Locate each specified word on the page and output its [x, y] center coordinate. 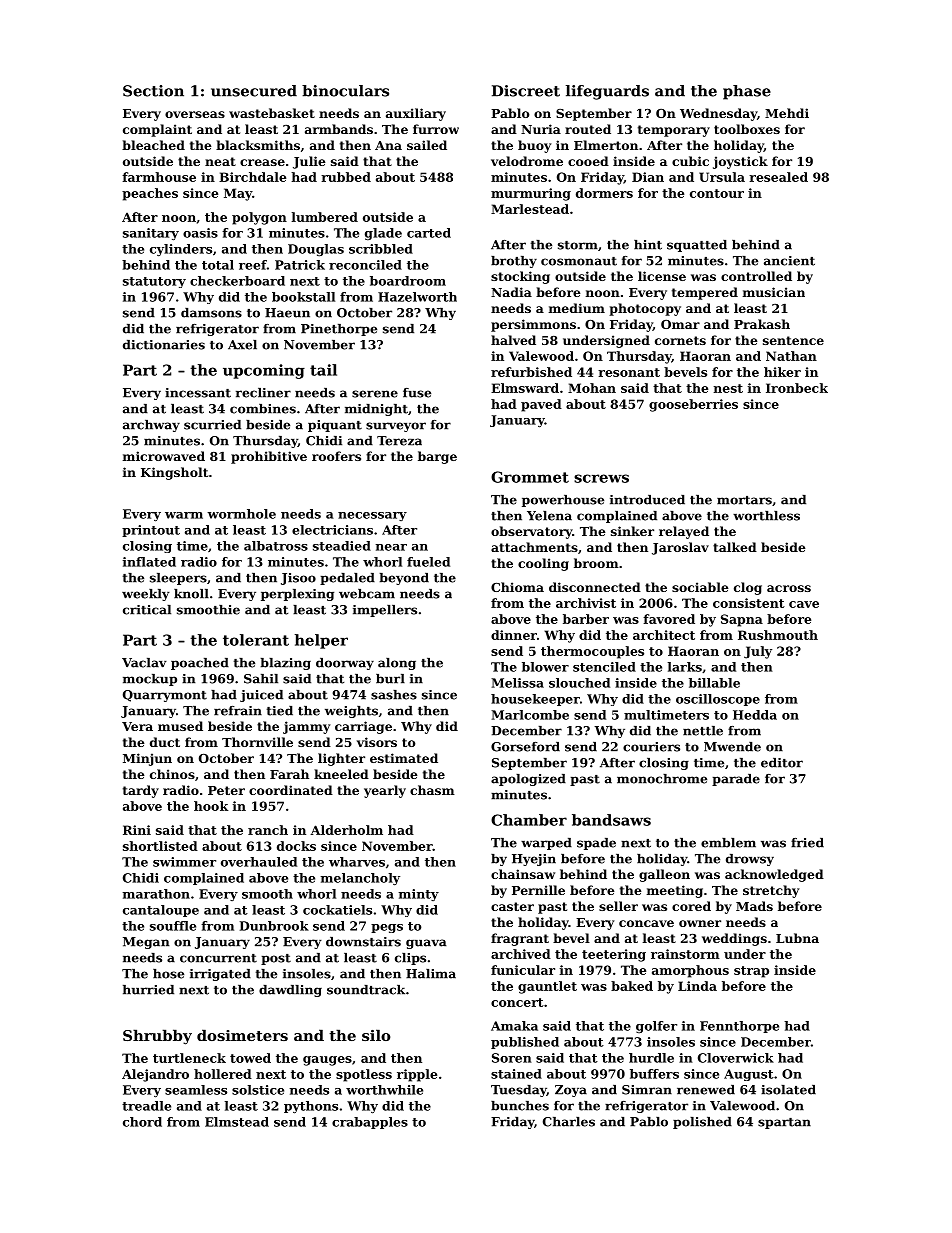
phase [747, 92]
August [749, 1075]
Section [153, 91]
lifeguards [607, 92]
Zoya [571, 1091]
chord [142, 1122]
